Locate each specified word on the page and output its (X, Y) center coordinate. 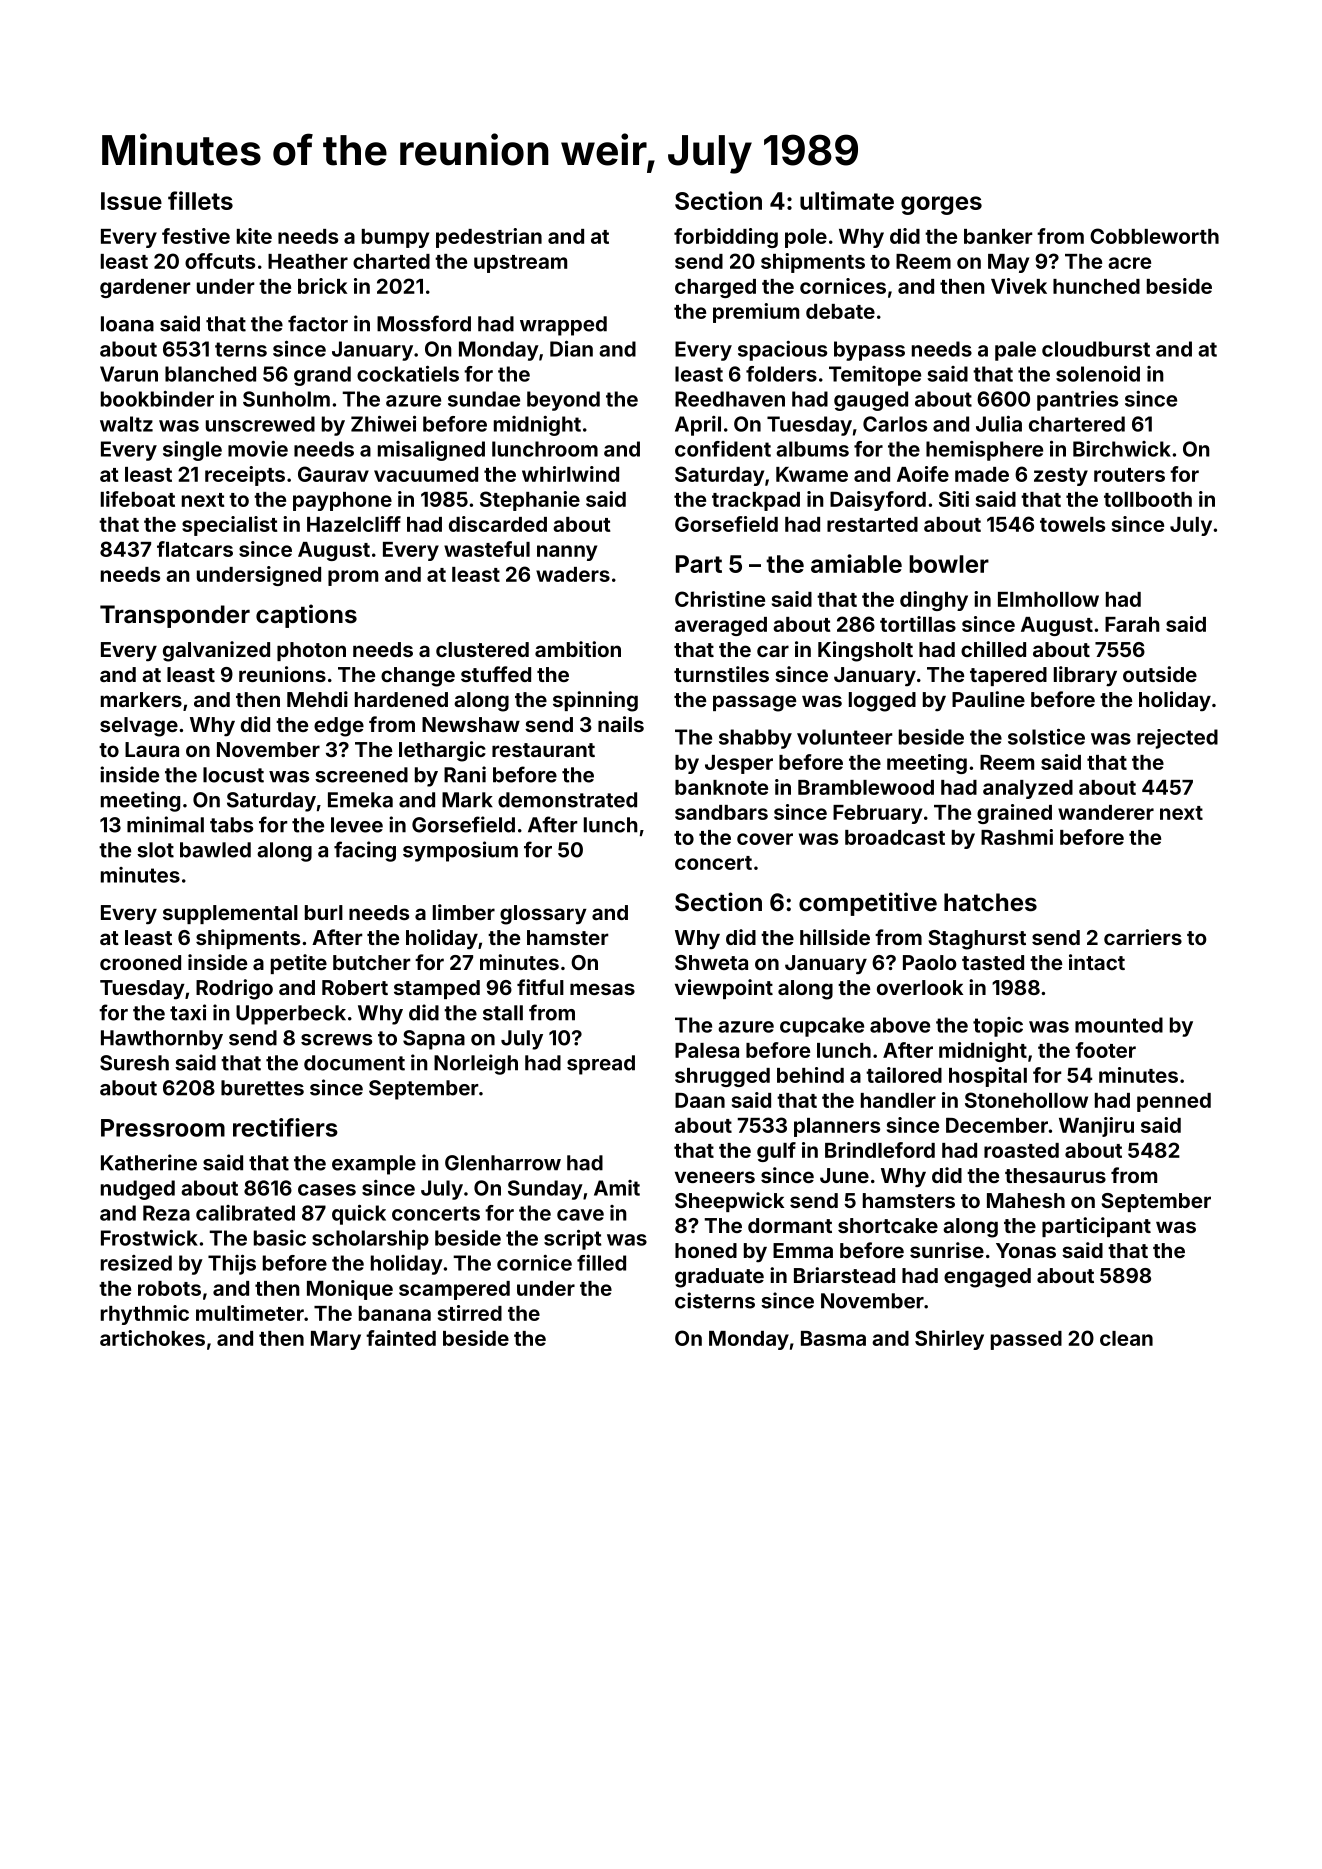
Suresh (134, 1063)
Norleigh (476, 1064)
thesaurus (1055, 1175)
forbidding (726, 238)
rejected (1177, 739)
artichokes (152, 1338)
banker (998, 236)
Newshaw (471, 724)
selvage (139, 727)
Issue (131, 201)
